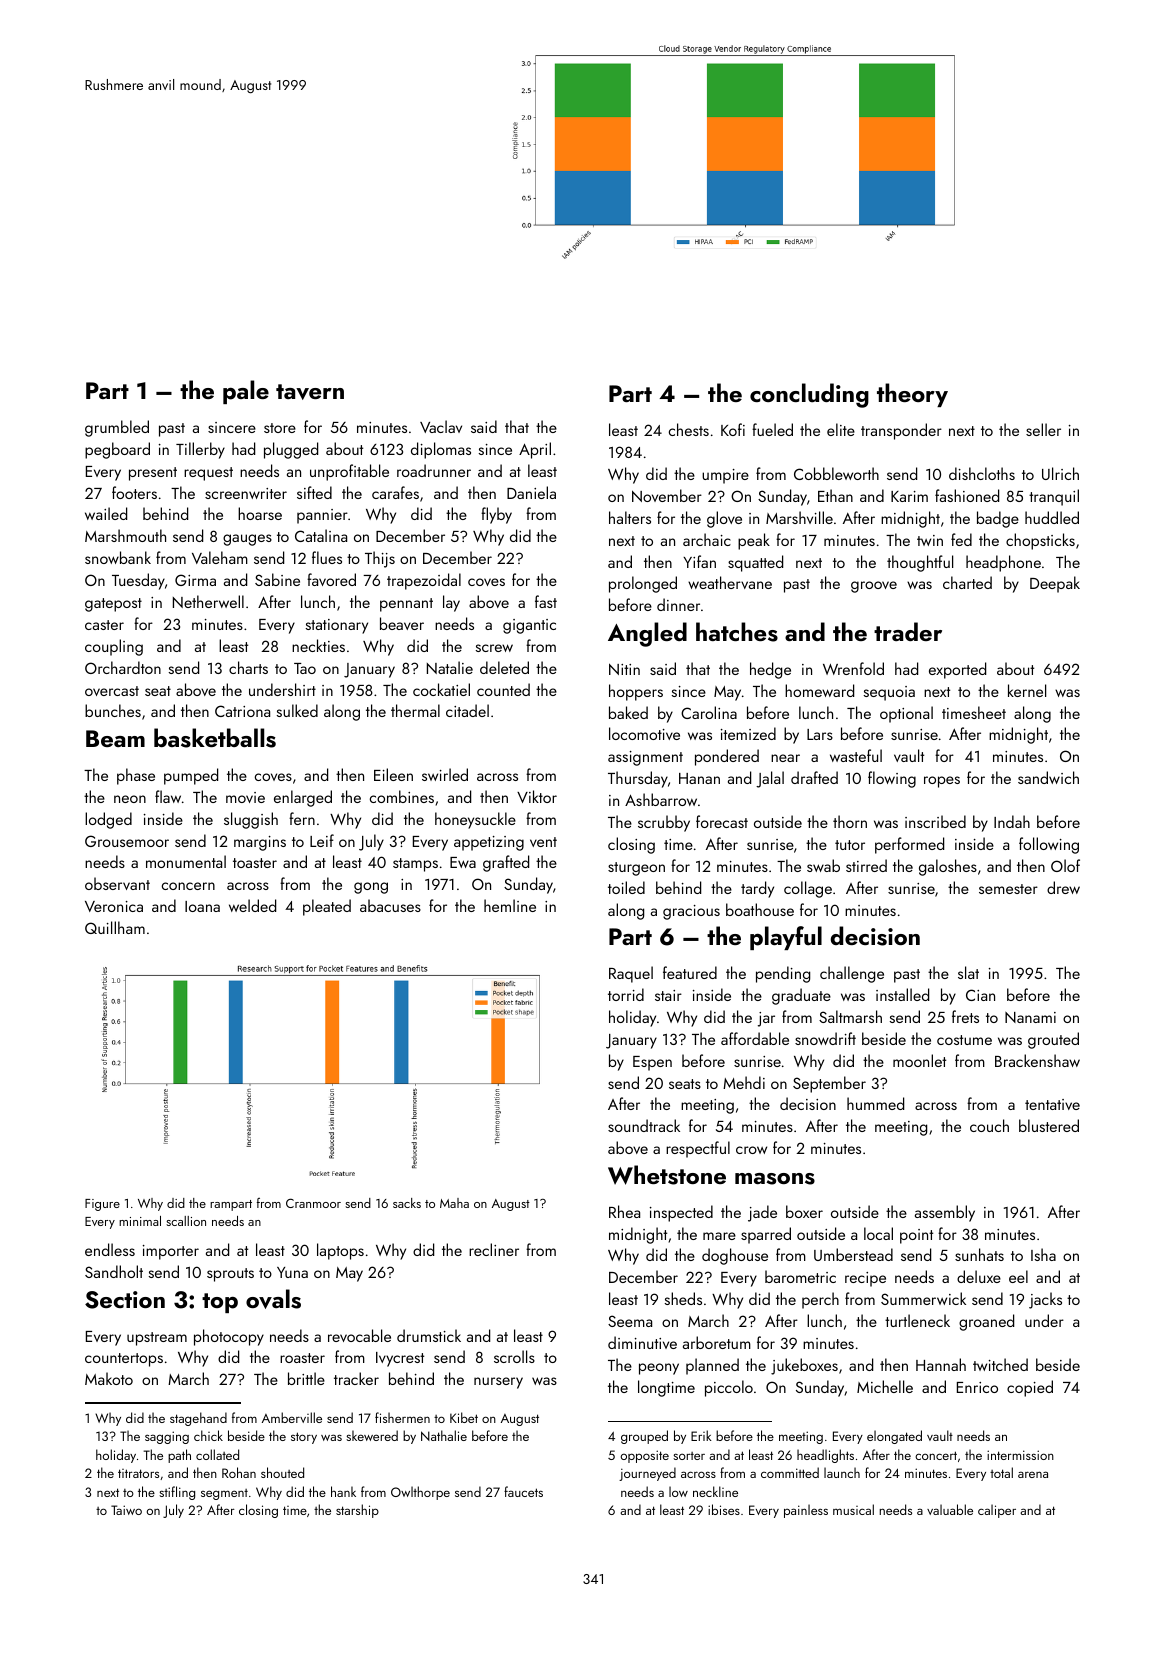 The image size is (1165, 1654). I want to click on story, so click(304, 1438).
